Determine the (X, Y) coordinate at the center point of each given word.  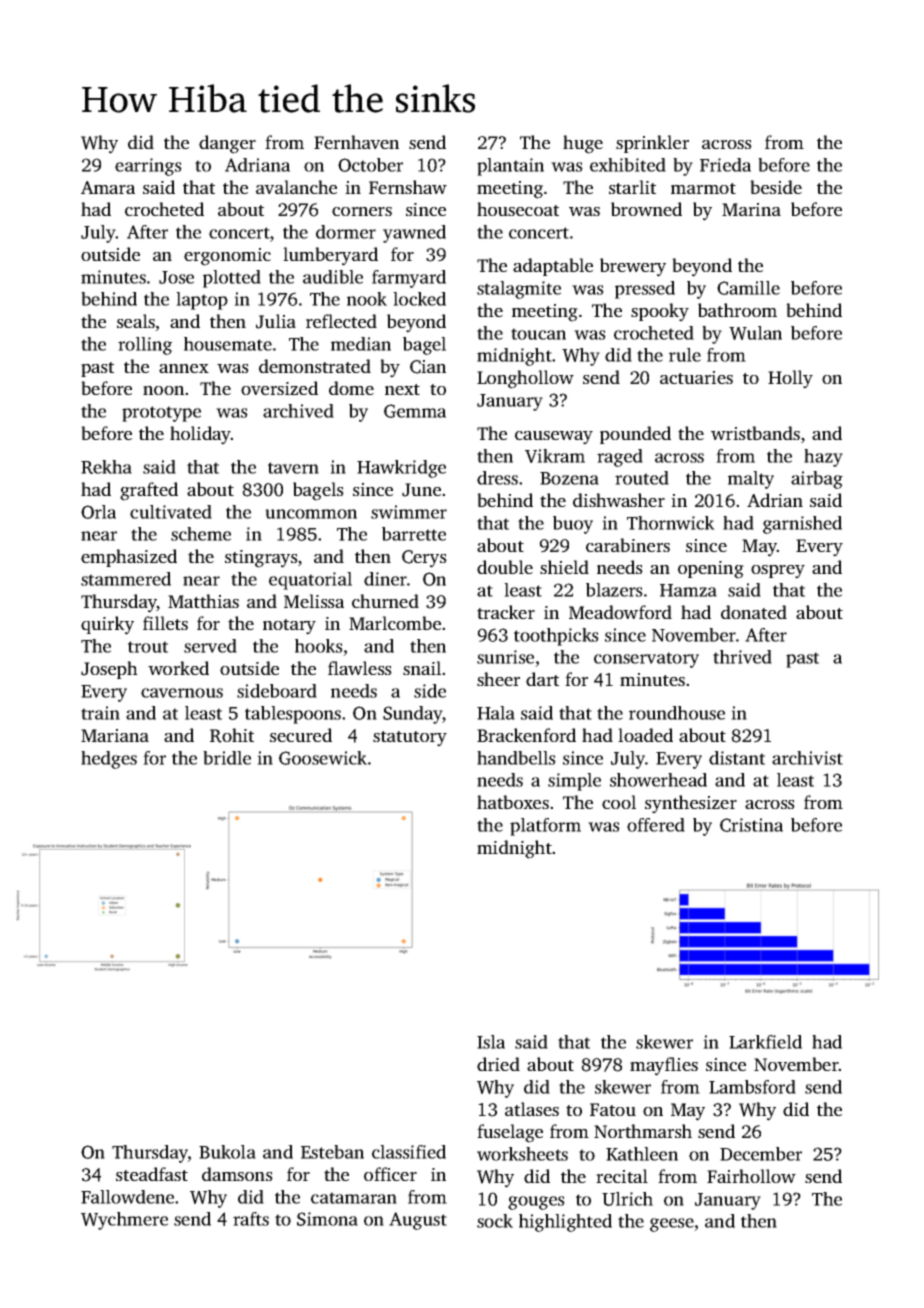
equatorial (310, 581)
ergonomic (227, 257)
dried (498, 1064)
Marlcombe (395, 623)
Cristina (751, 825)
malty (751, 480)
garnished (802, 525)
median (361, 344)
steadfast (152, 1174)
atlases (532, 1109)
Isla (491, 1042)
